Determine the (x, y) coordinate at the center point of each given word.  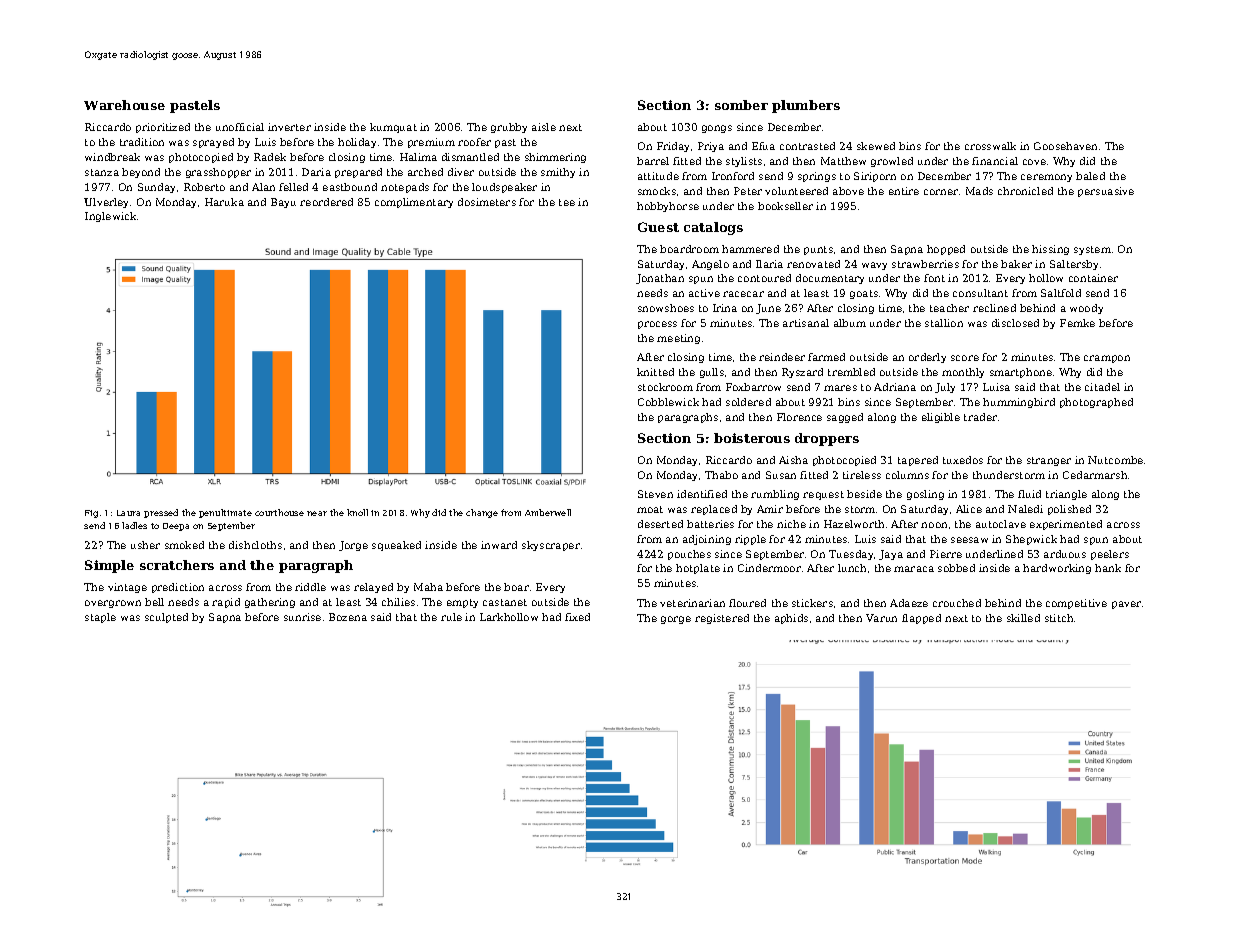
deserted (660, 524)
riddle (310, 587)
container (1093, 278)
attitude (658, 176)
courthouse (279, 512)
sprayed (213, 143)
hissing (1050, 250)
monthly (963, 373)
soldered (748, 402)
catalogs (713, 228)
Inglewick (110, 217)
